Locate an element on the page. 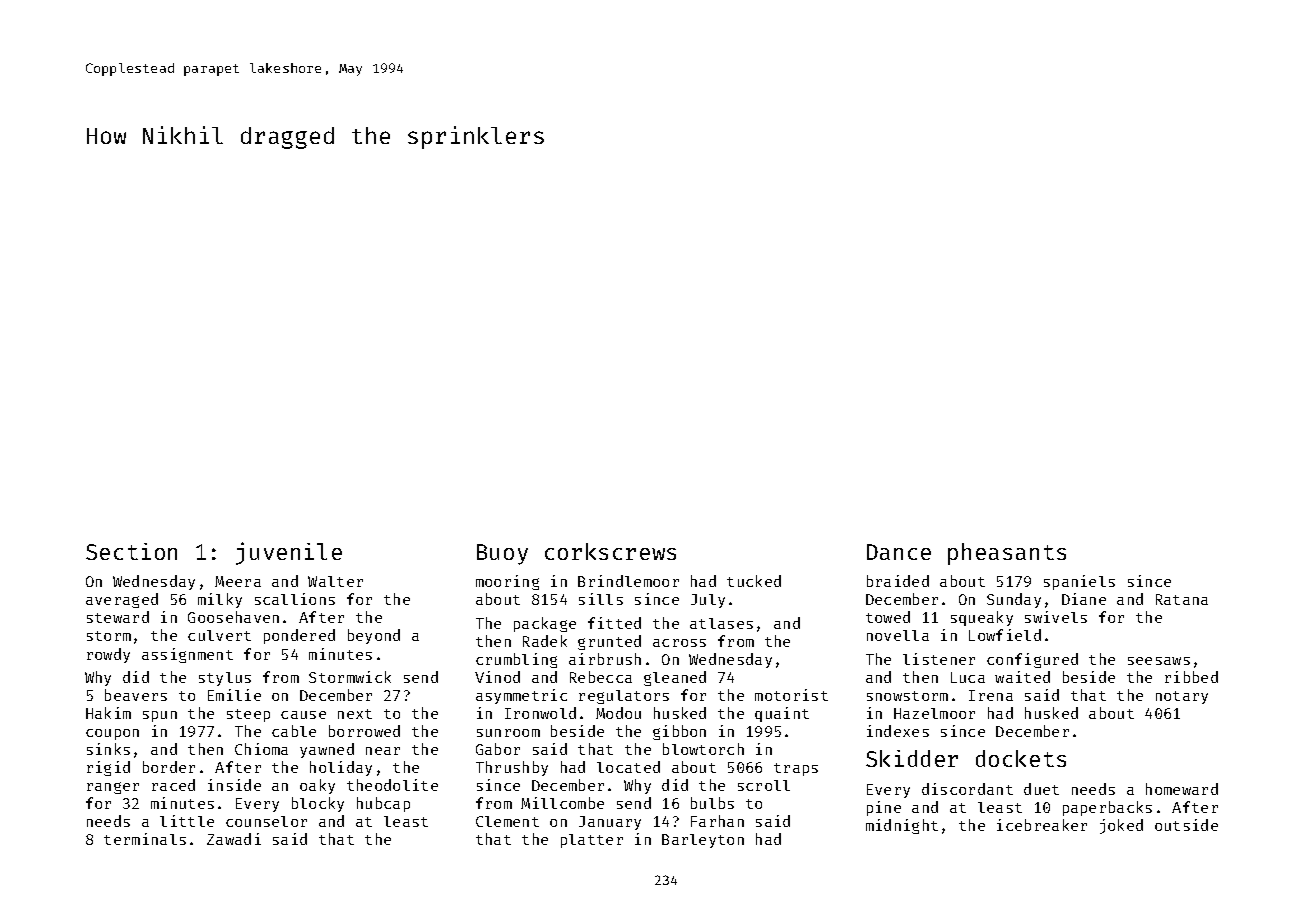  dockets is located at coordinates (1021, 758).
